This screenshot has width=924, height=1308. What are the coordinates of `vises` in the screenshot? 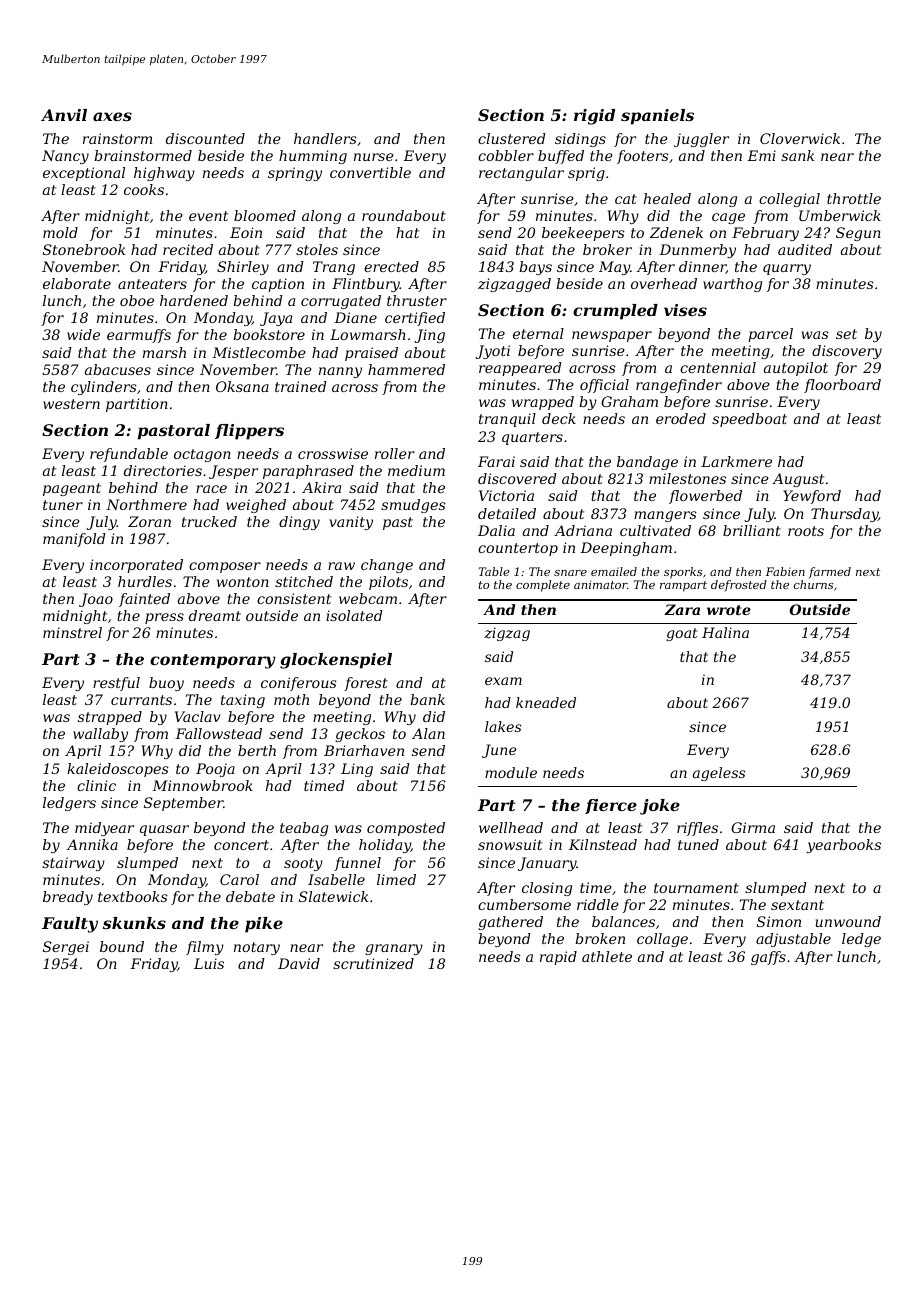 It's located at (685, 310).
